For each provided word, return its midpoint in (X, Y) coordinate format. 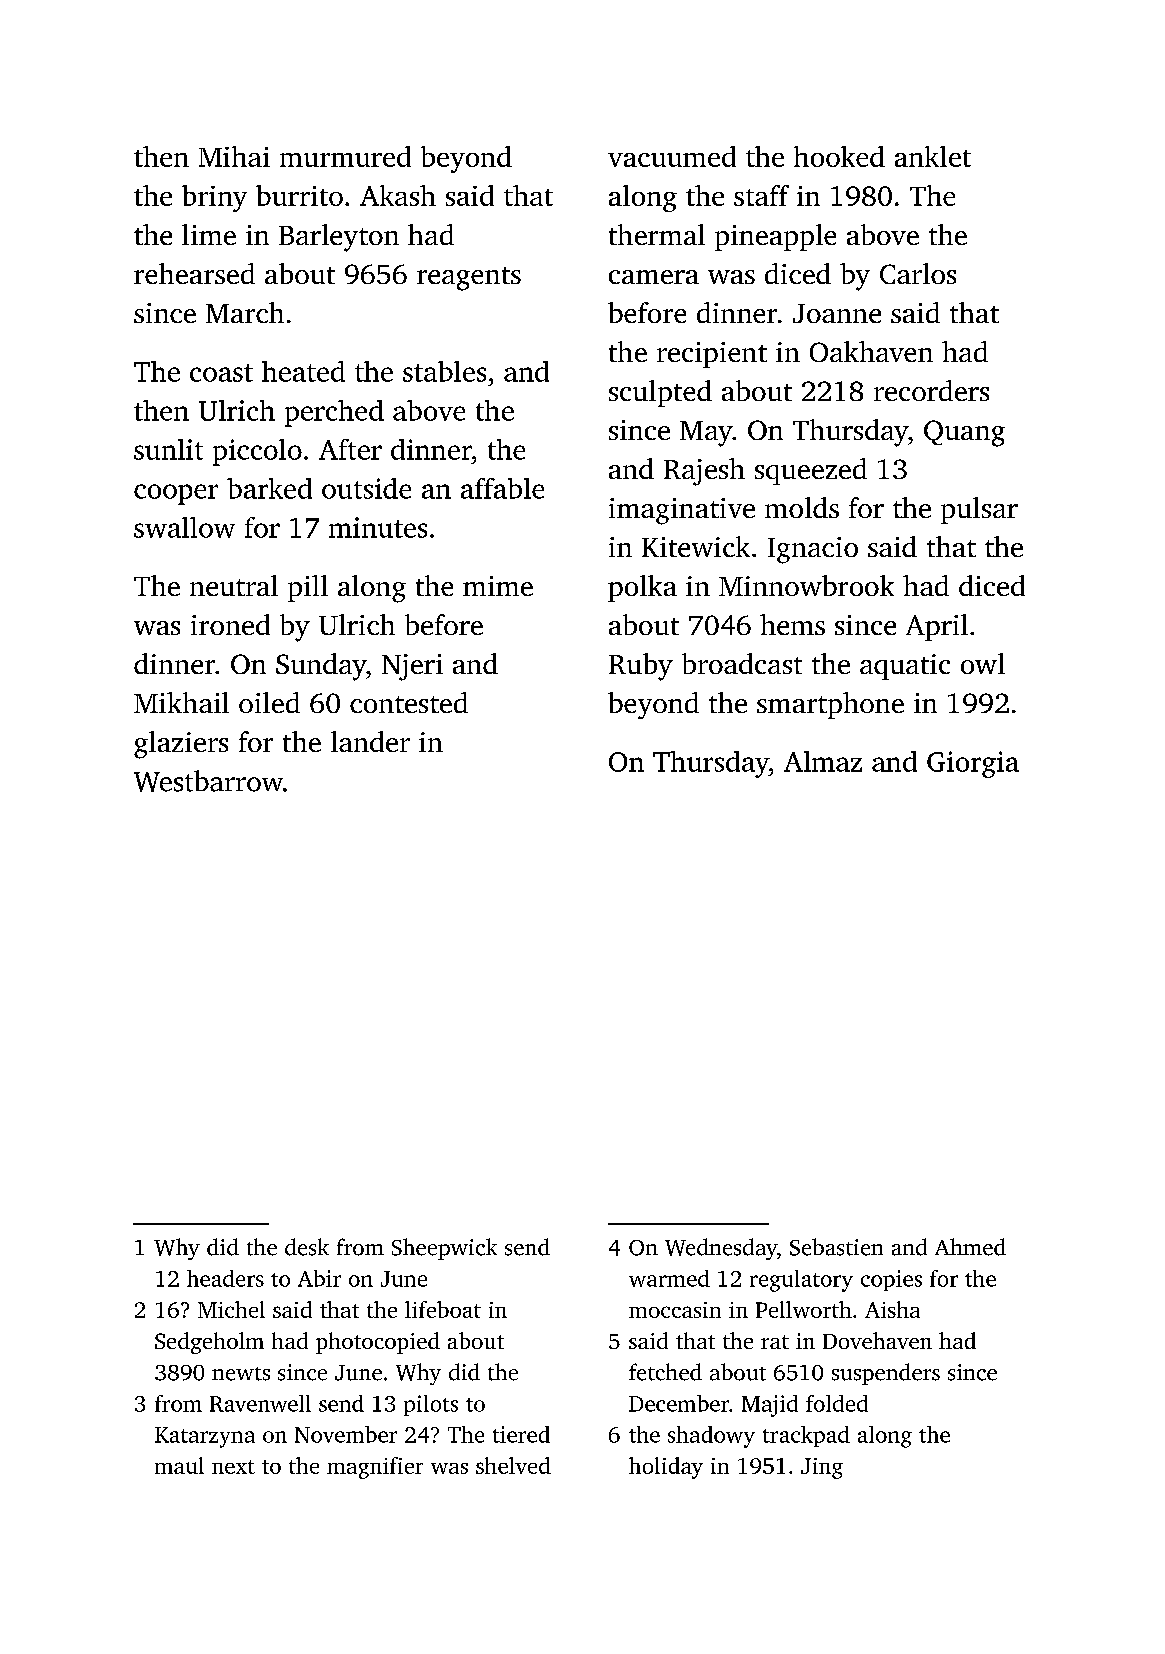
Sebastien (836, 1247)
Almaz (823, 761)
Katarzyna (205, 1437)
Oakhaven (871, 351)
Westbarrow (208, 781)
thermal (657, 234)
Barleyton (339, 238)
